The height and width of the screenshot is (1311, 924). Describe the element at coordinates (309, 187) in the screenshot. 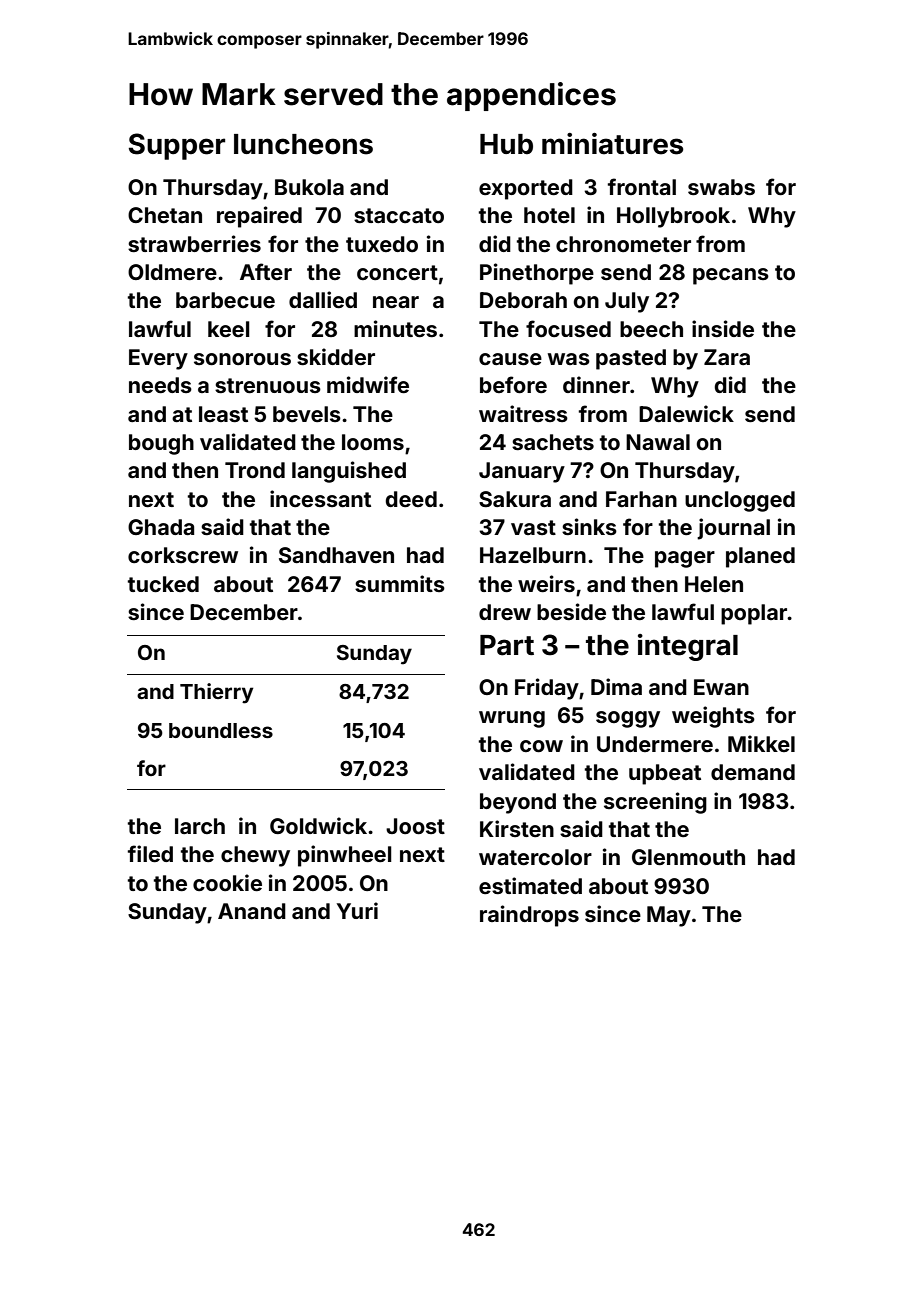

I see `Bukola` at that location.
